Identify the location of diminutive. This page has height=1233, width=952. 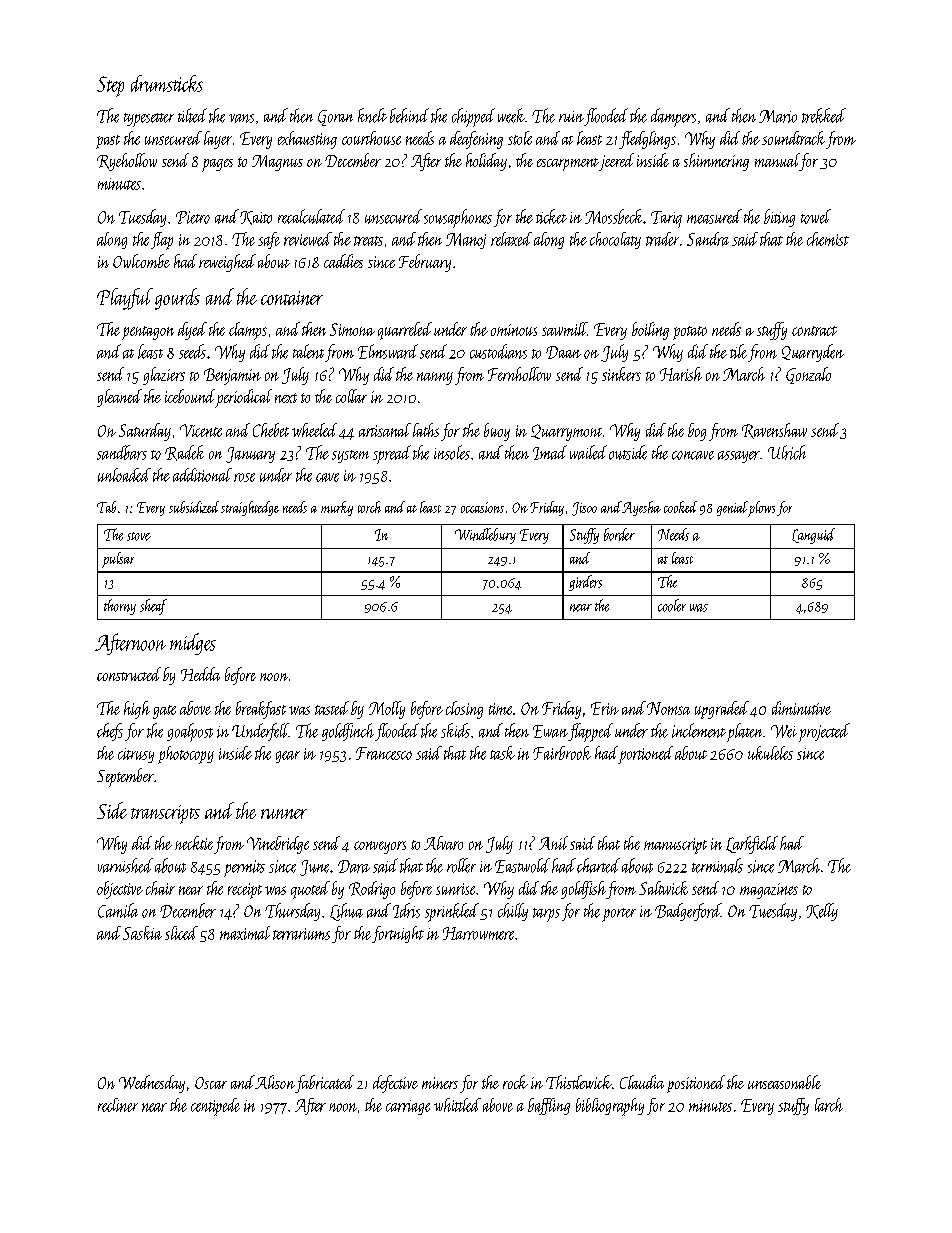
(801, 708).
